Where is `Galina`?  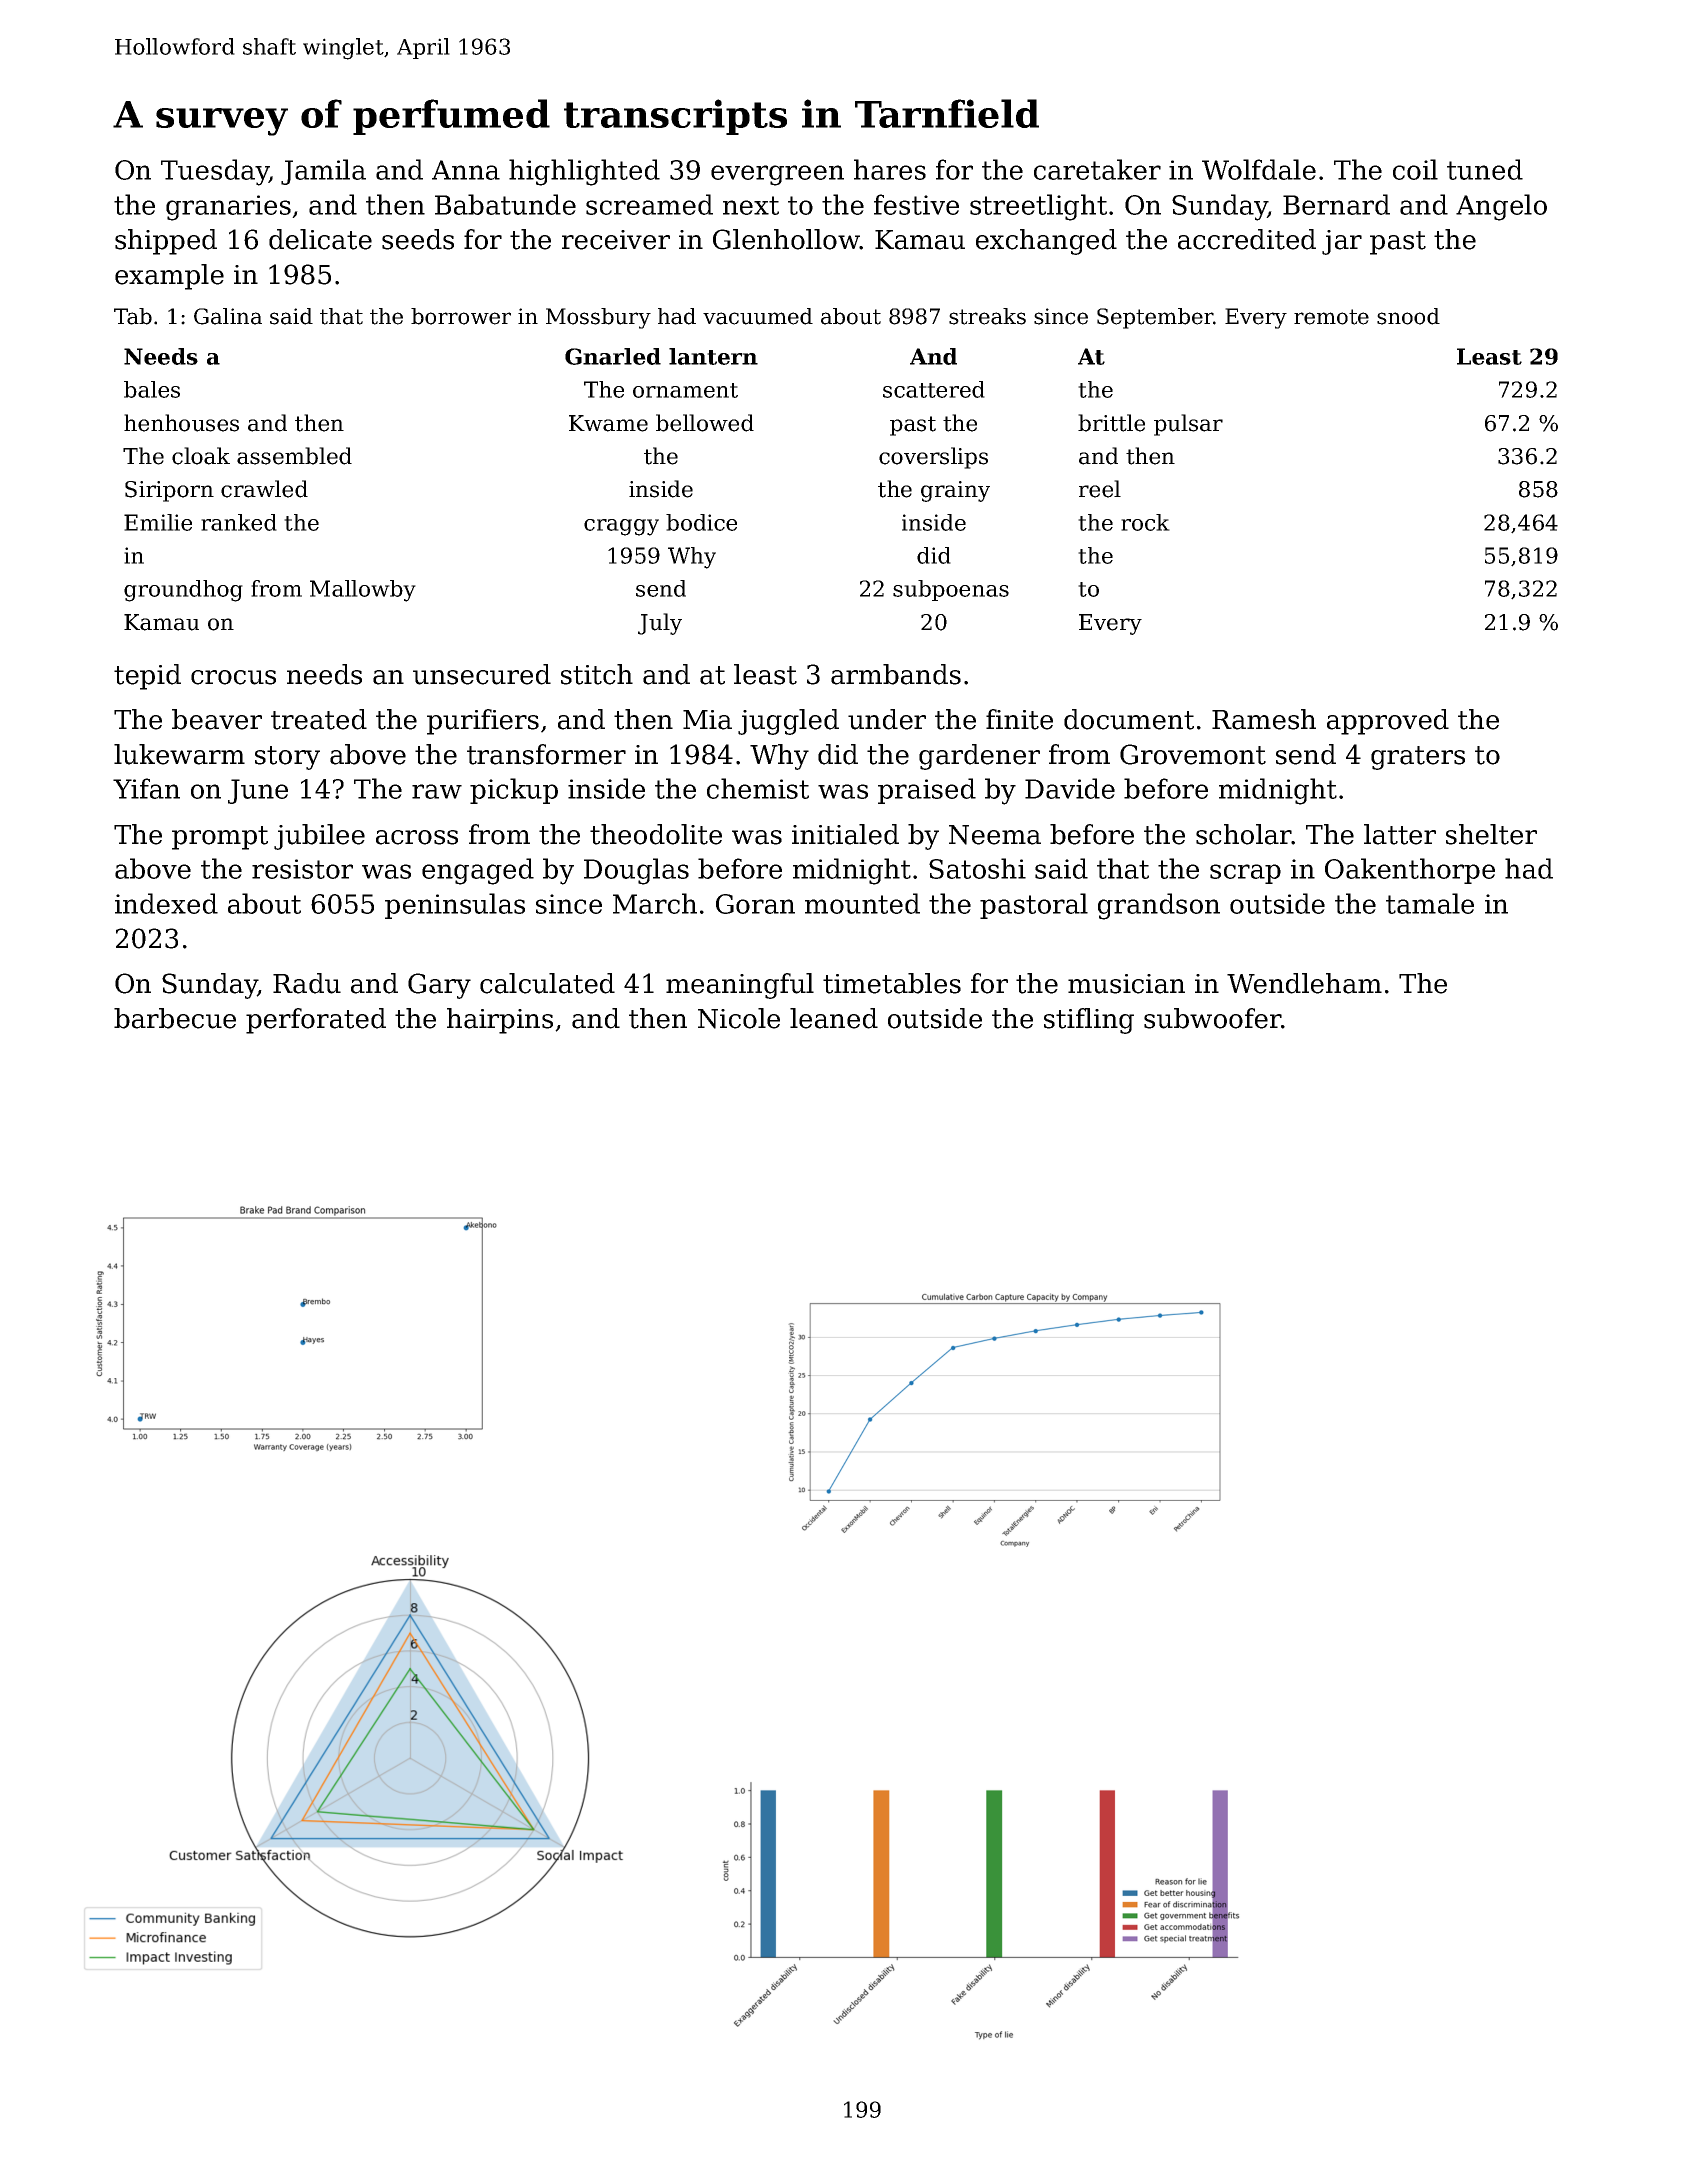 Galina is located at coordinates (228, 316).
